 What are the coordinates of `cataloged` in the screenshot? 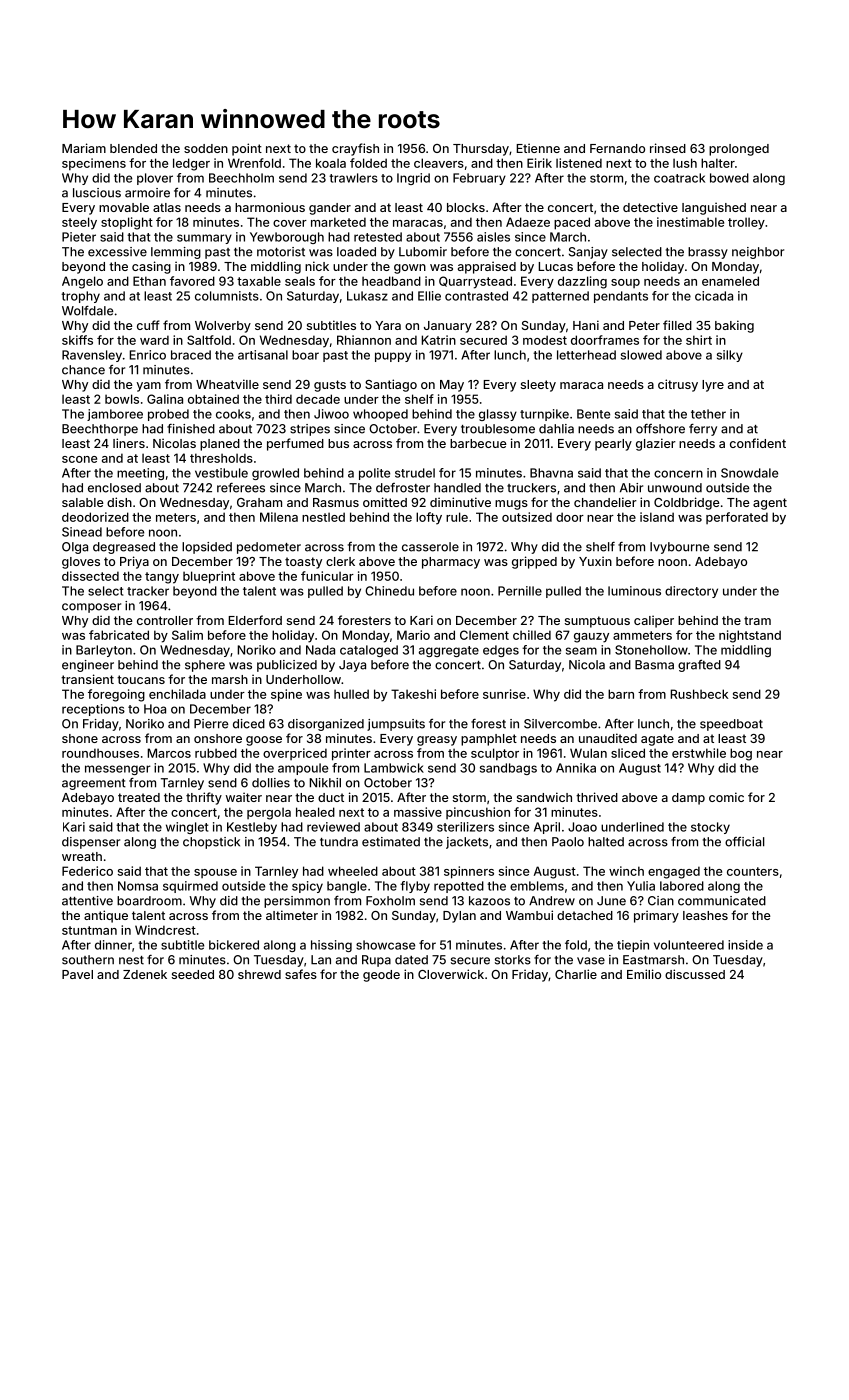 It's located at (369, 651).
